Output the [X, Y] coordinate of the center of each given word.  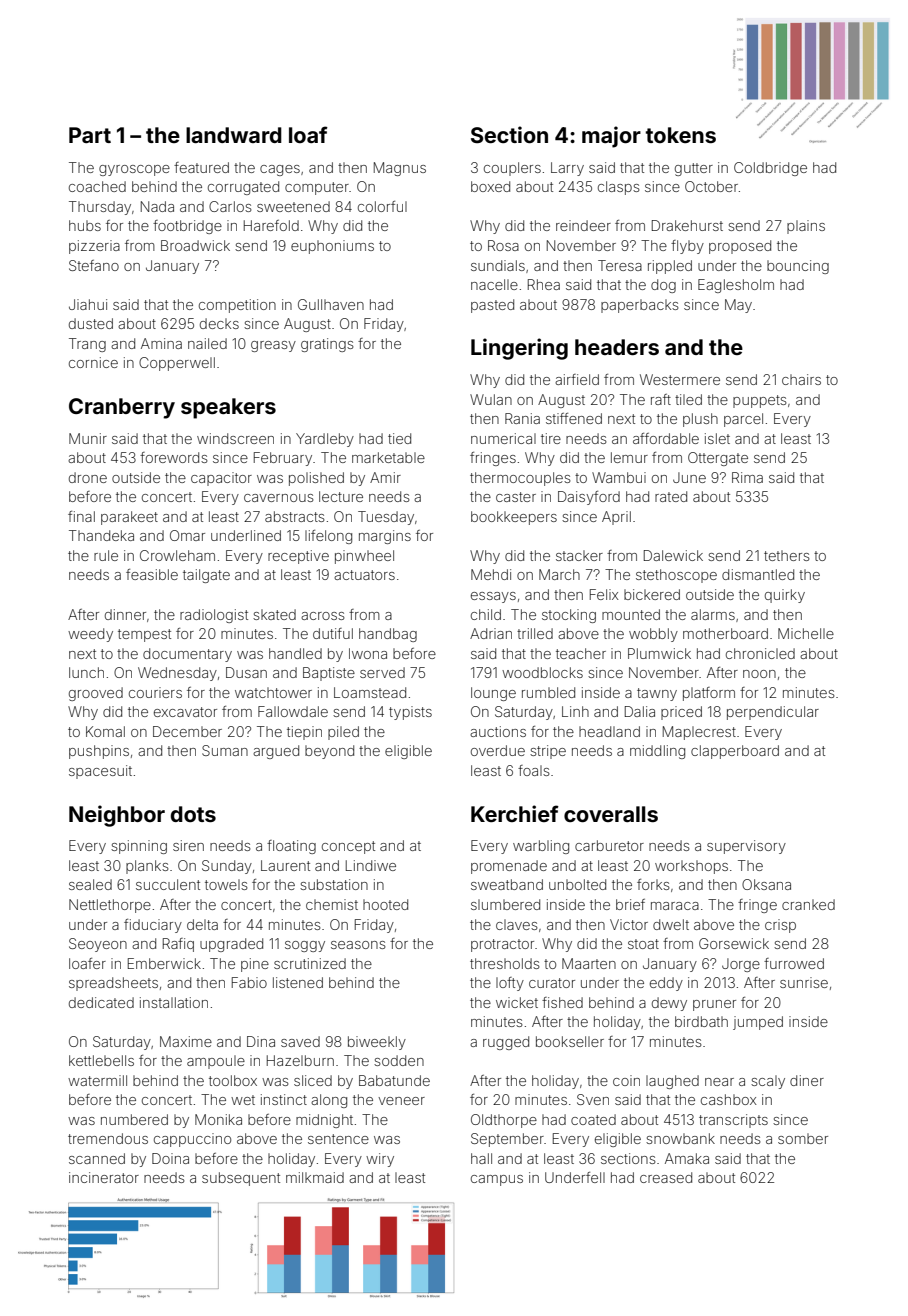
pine [255, 965]
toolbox [233, 1080]
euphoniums [332, 247]
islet [717, 438]
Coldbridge [770, 169]
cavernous [279, 498]
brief [630, 904]
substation [334, 884]
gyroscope [134, 170]
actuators [364, 575]
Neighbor [117, 816]
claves [517, 924]
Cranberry [122, 408]
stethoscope [676, 576]
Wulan [491, 399]
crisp [780, 926]
